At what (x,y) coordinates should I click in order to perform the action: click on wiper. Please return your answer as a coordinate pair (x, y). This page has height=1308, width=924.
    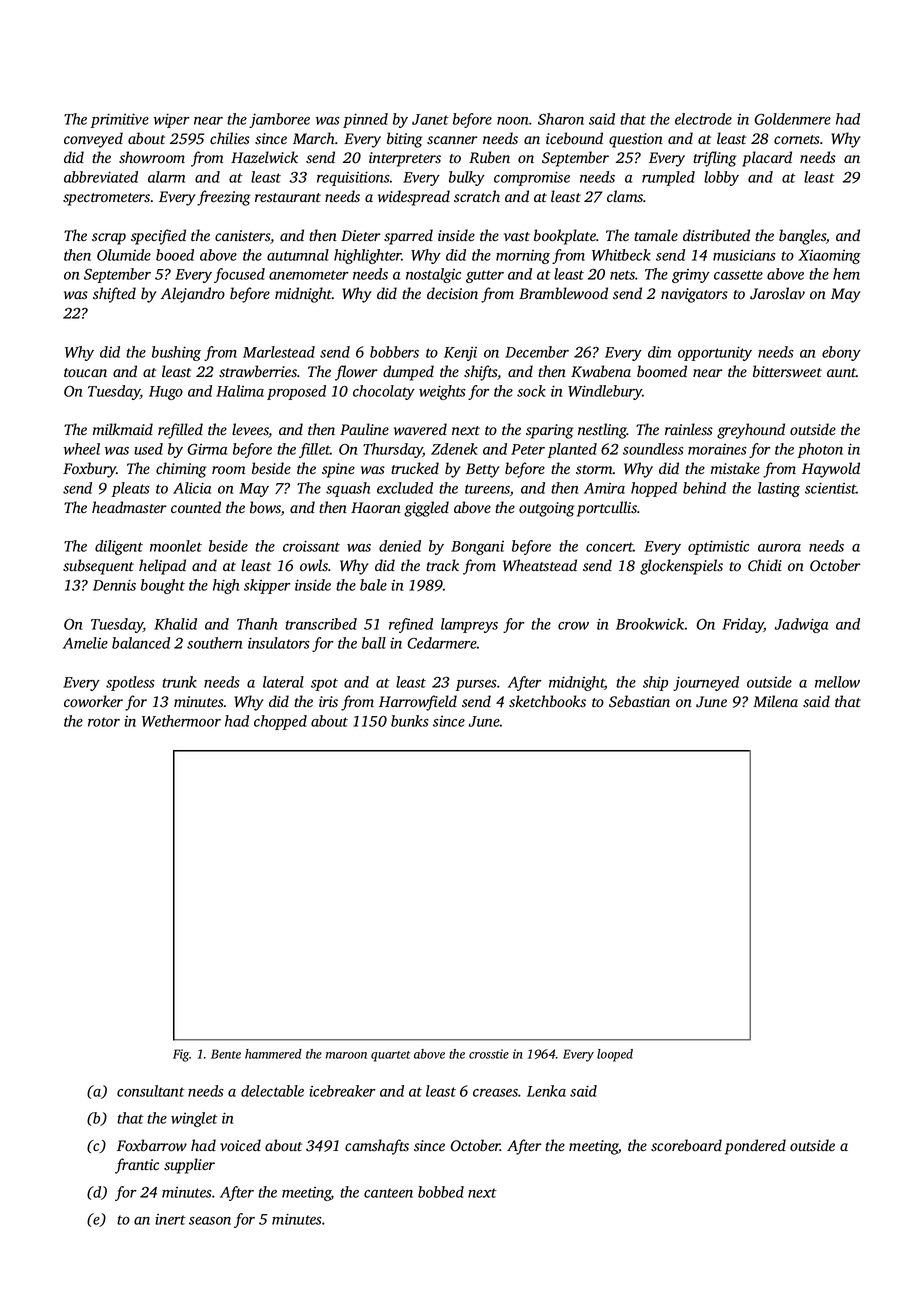
    Looking at the image, I should click on (172, 120).
